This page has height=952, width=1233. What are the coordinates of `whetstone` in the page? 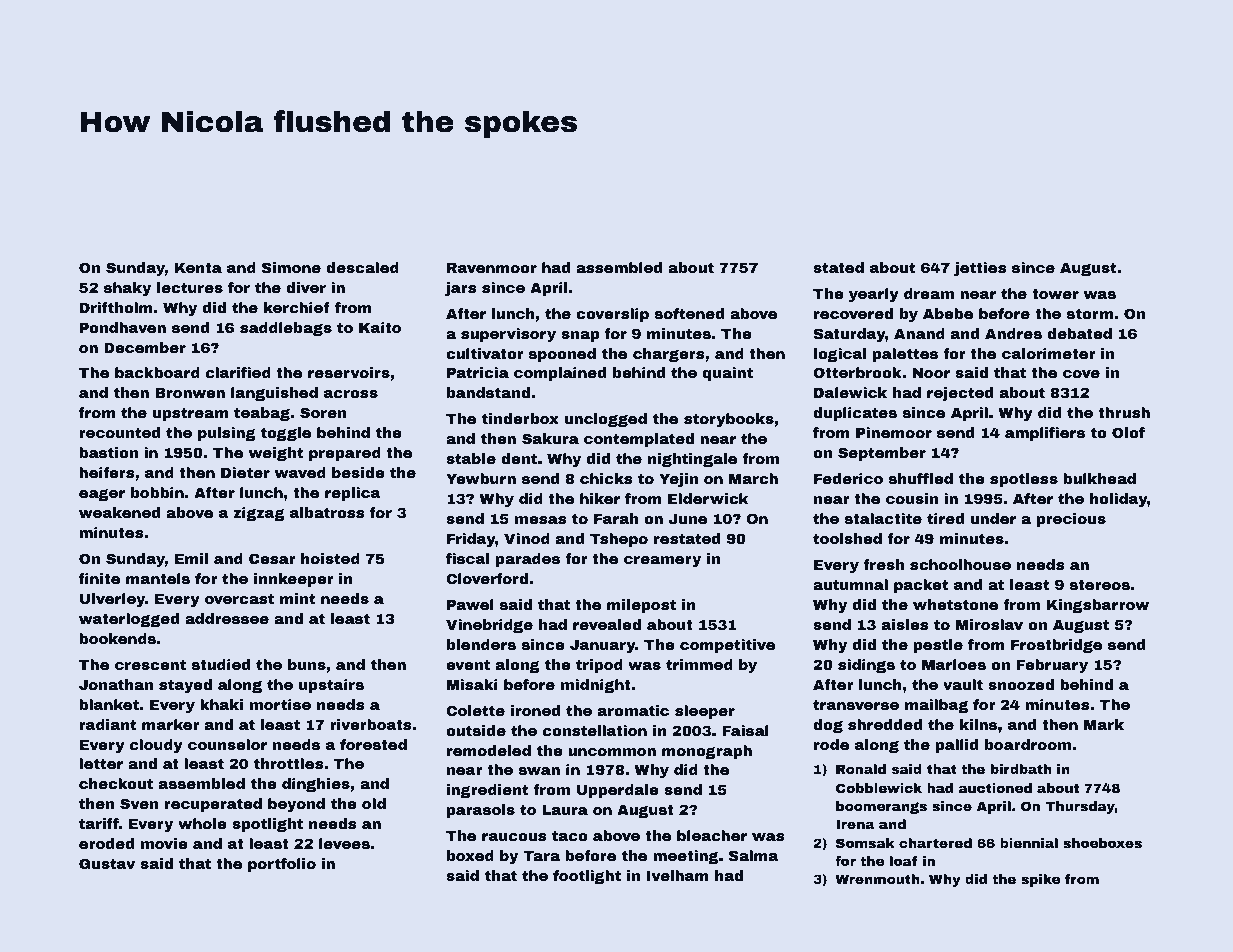 It's located at (955, 604).
